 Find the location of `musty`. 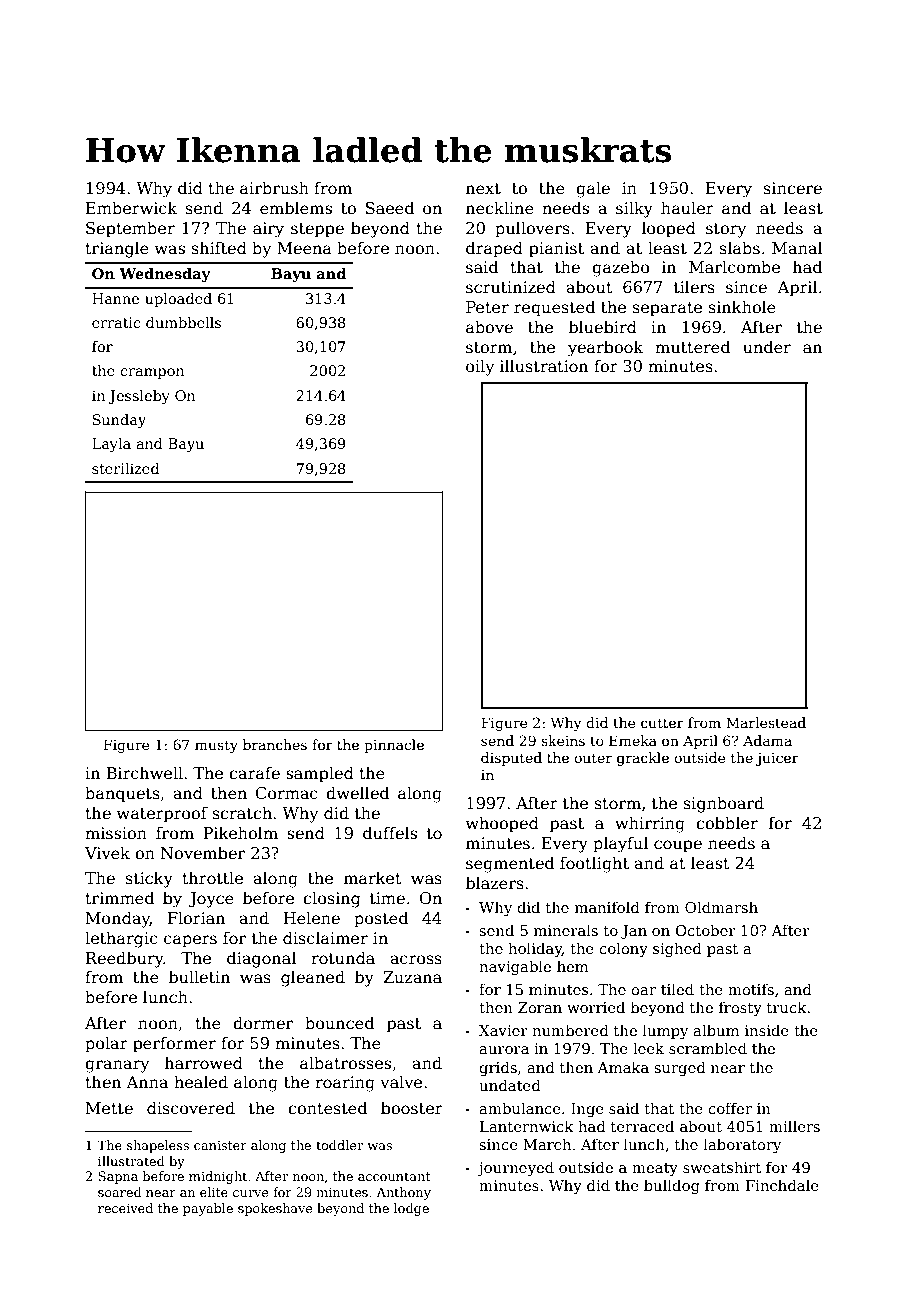

musty is located at coordinates (216, 746).
